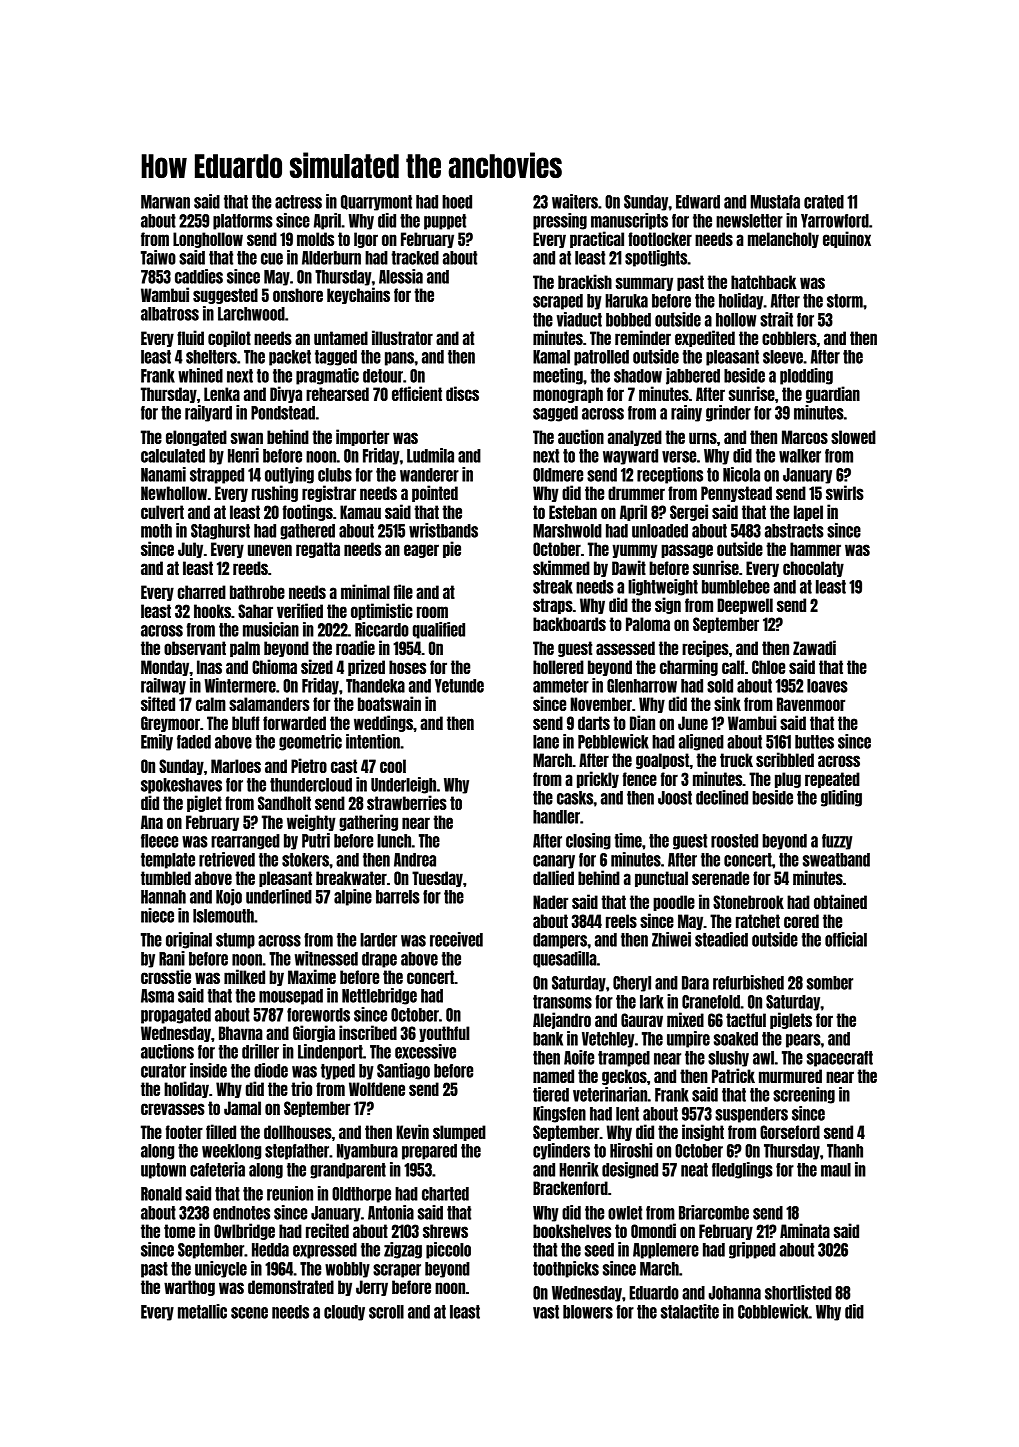 This screenshot has width=1019, height=1447. What do you see at coordinates (853, 437) in the screenshot?
I see `slowed` at bounding box center [853, 437].
